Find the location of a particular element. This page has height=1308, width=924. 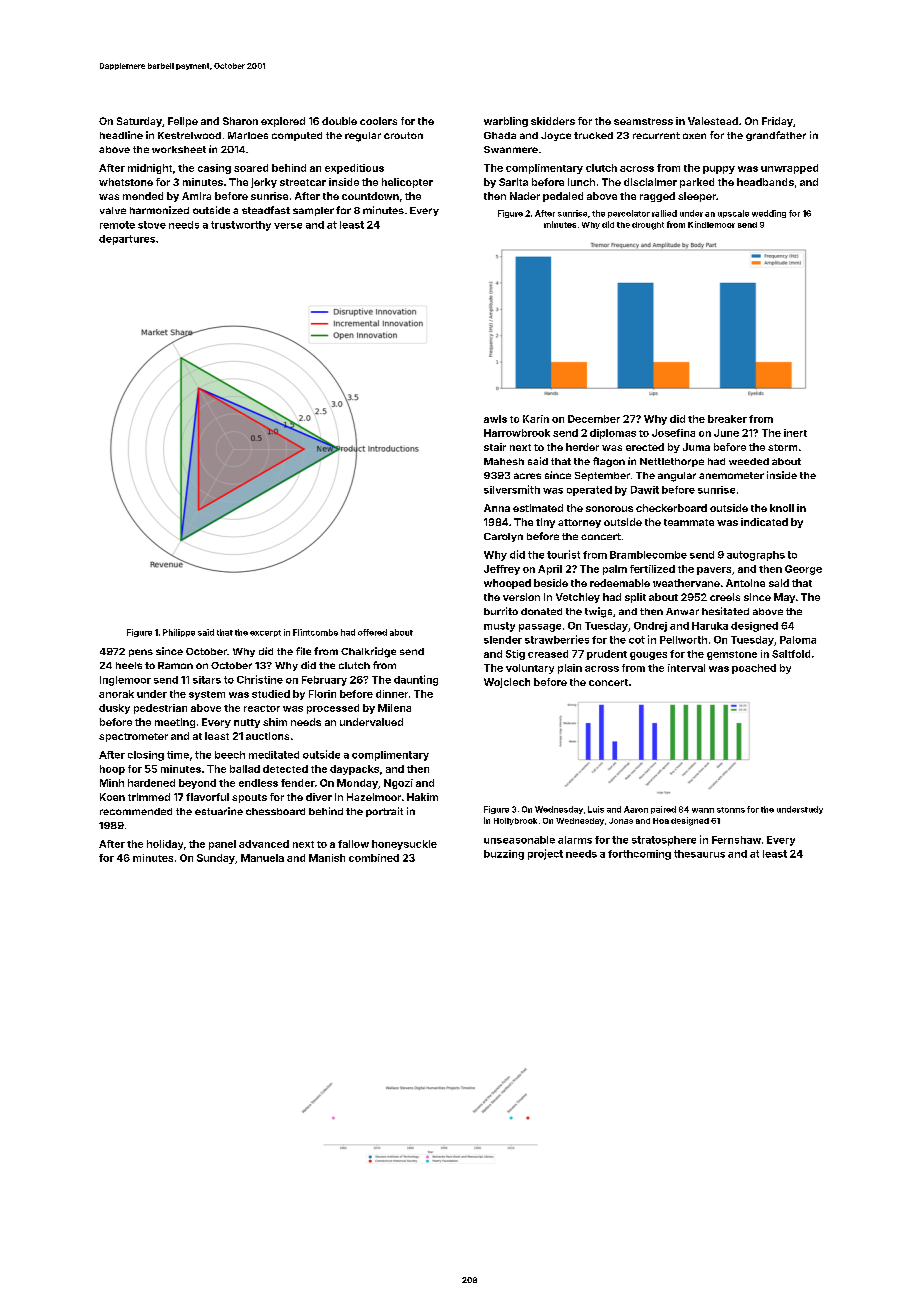

Fernshaw is located at coordinates (736, 840).
